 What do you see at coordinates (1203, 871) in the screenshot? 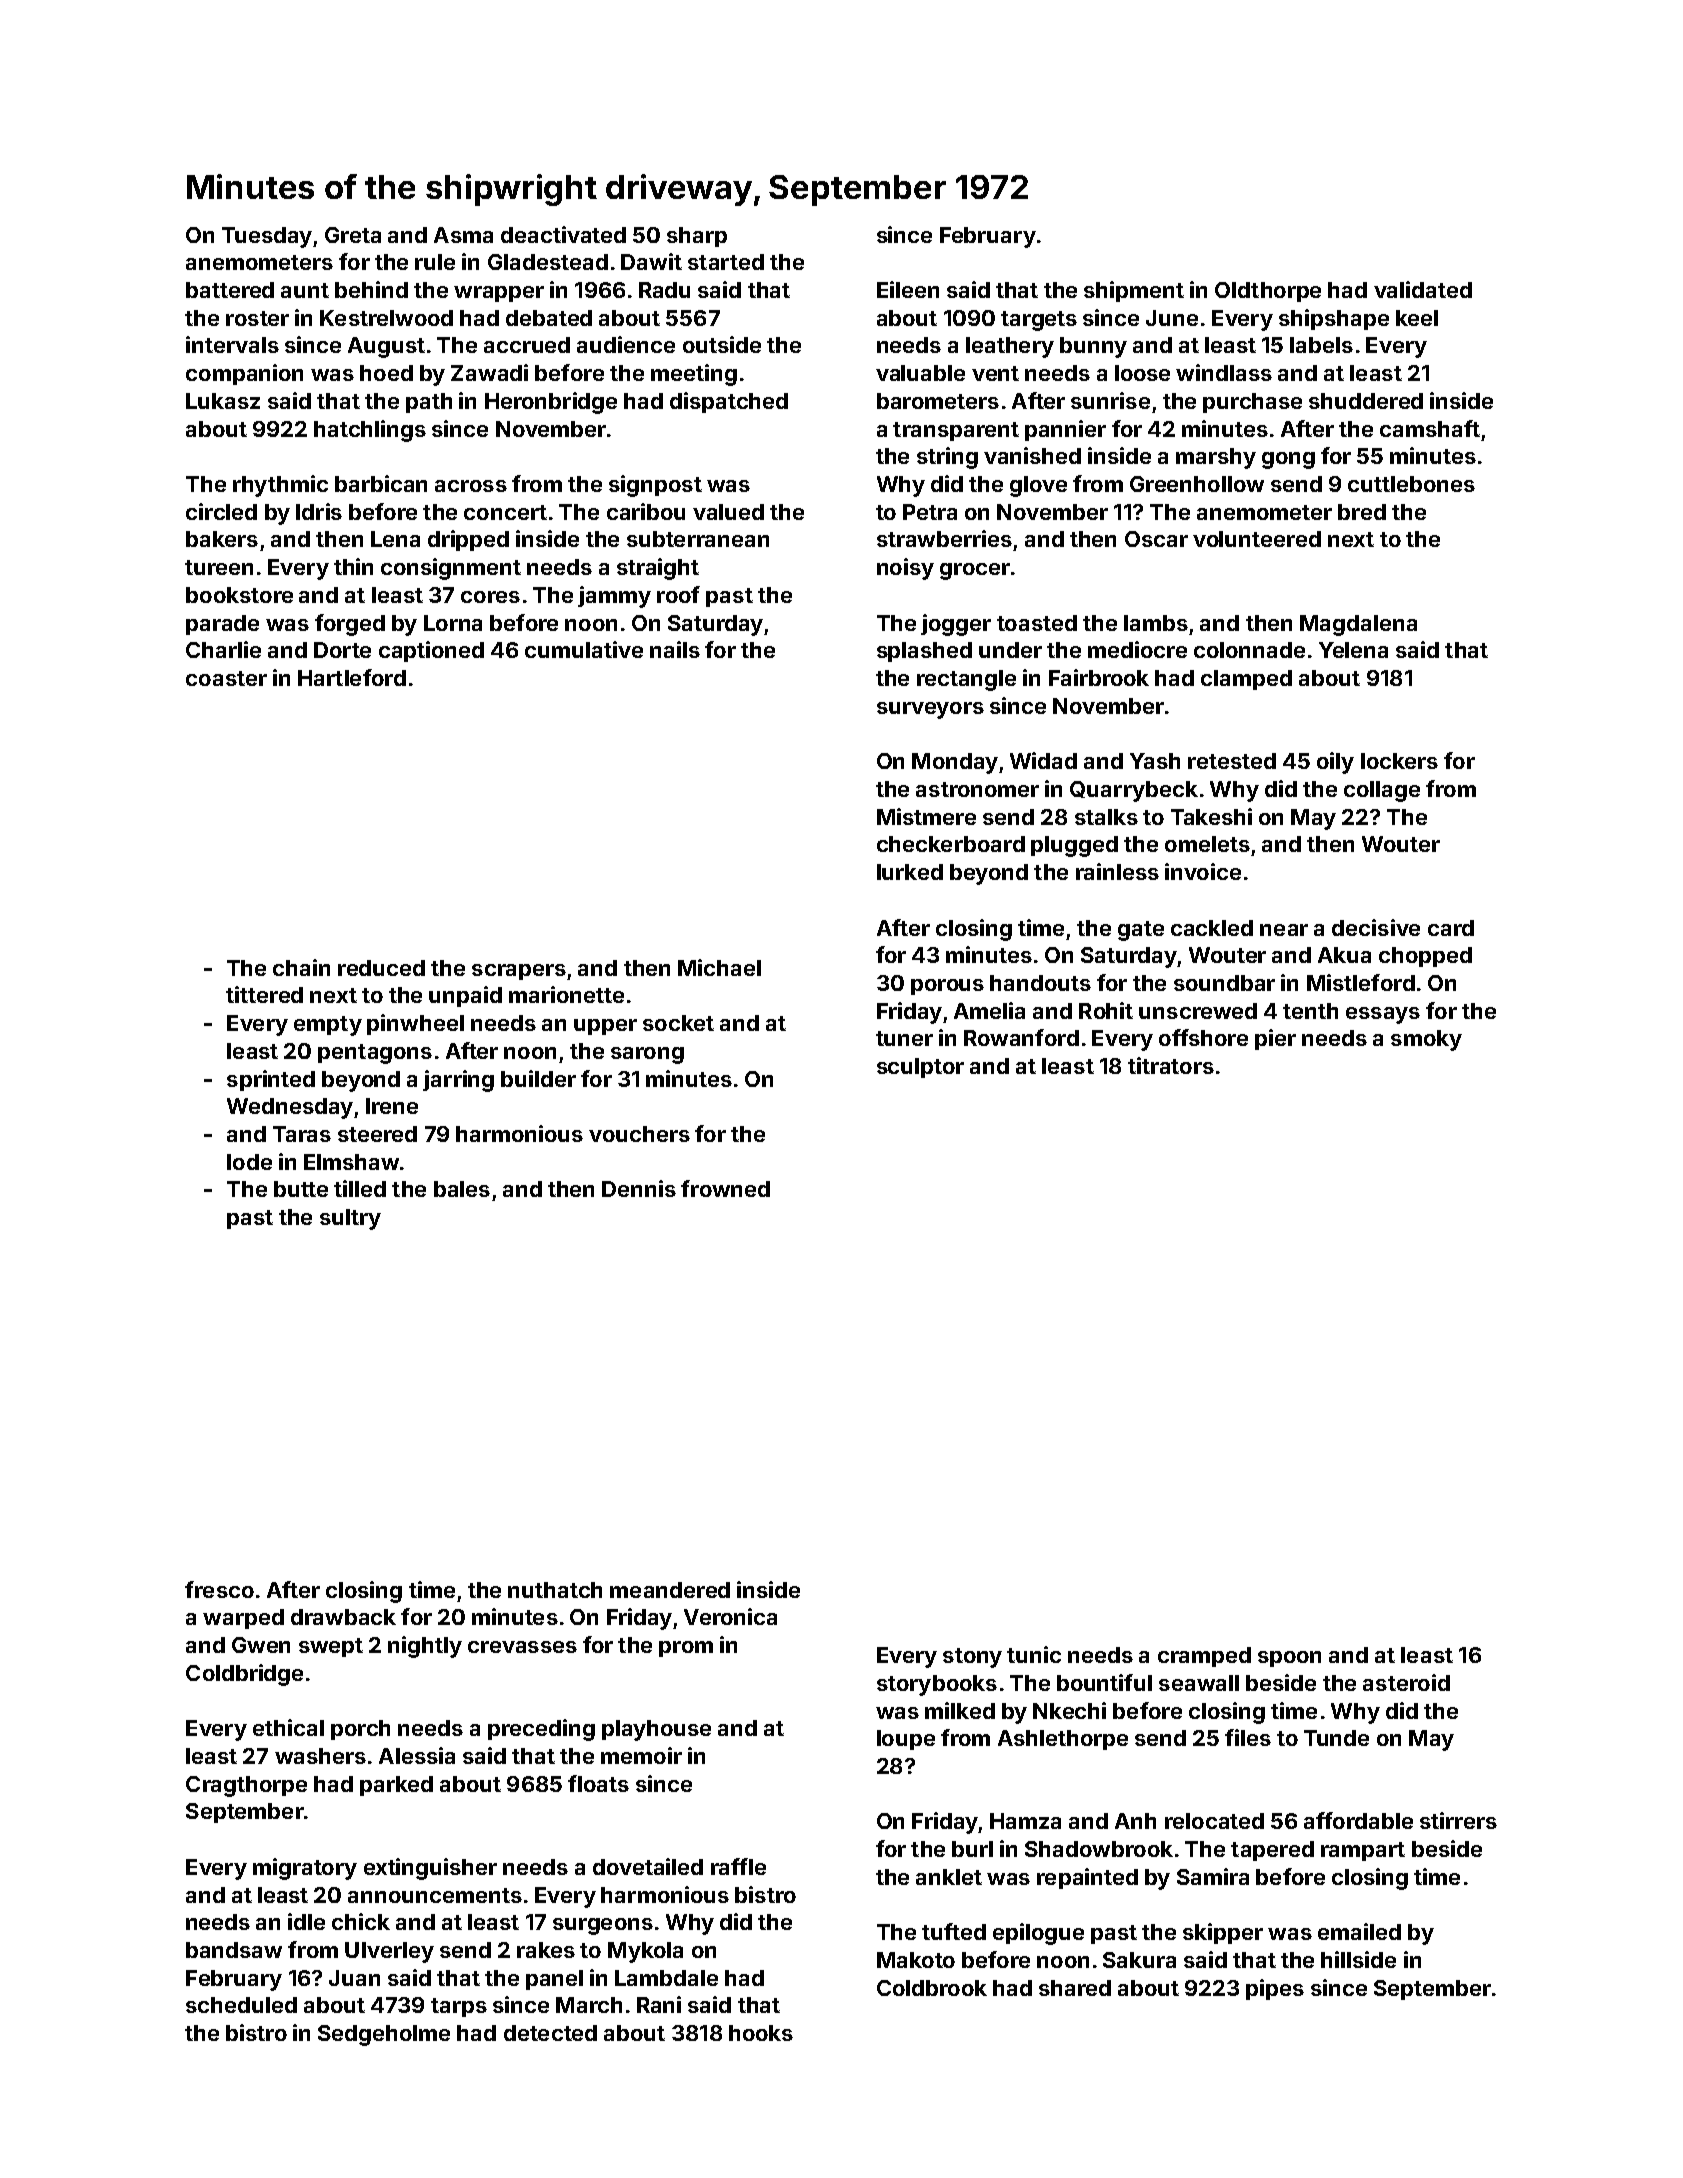
I see `invoice` at bounding box center [1203, 871].
